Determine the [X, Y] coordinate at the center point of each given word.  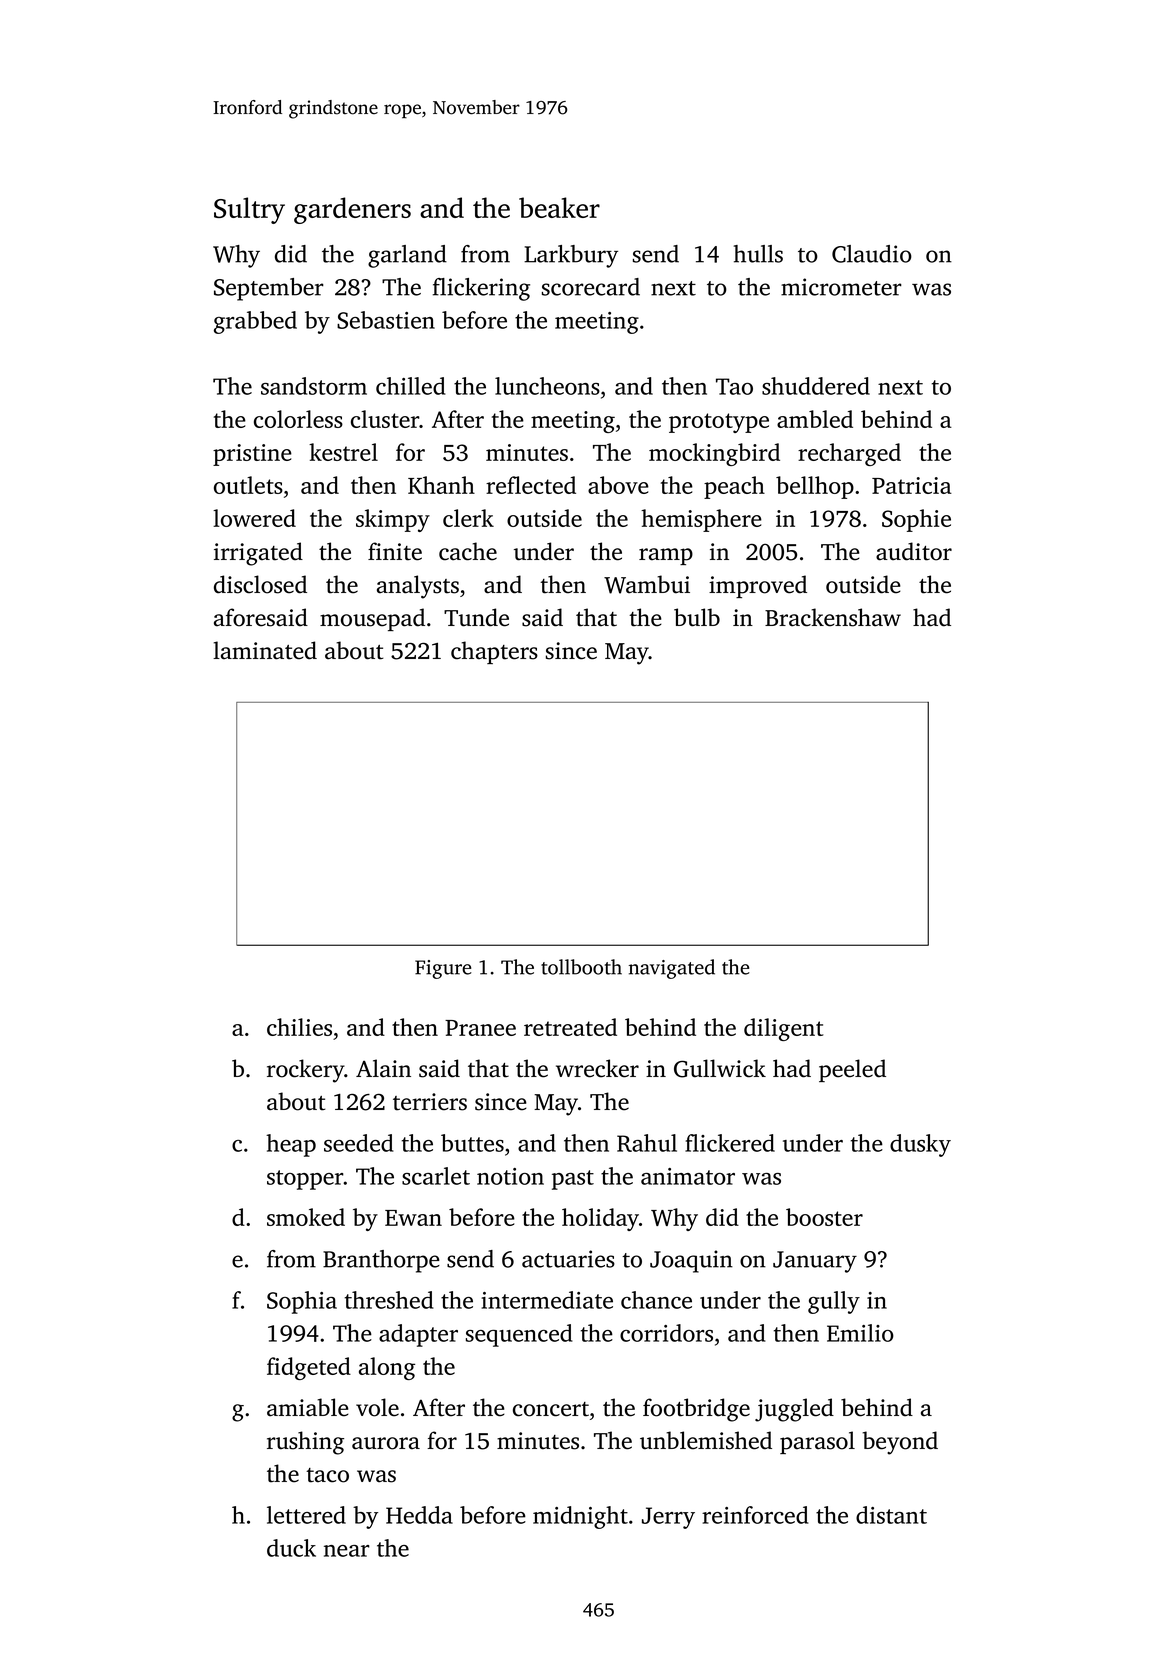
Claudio [872, 254]
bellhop [815, 487]
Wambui [647, 584]
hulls [758, 254]
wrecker [597, 1068]
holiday [600, 1219]
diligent [783, 1029]
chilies [299, 1027]
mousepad [372, 619]
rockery [305, 1071]
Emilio [860, 1333]
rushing [305, 1443]
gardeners [352, 210]
